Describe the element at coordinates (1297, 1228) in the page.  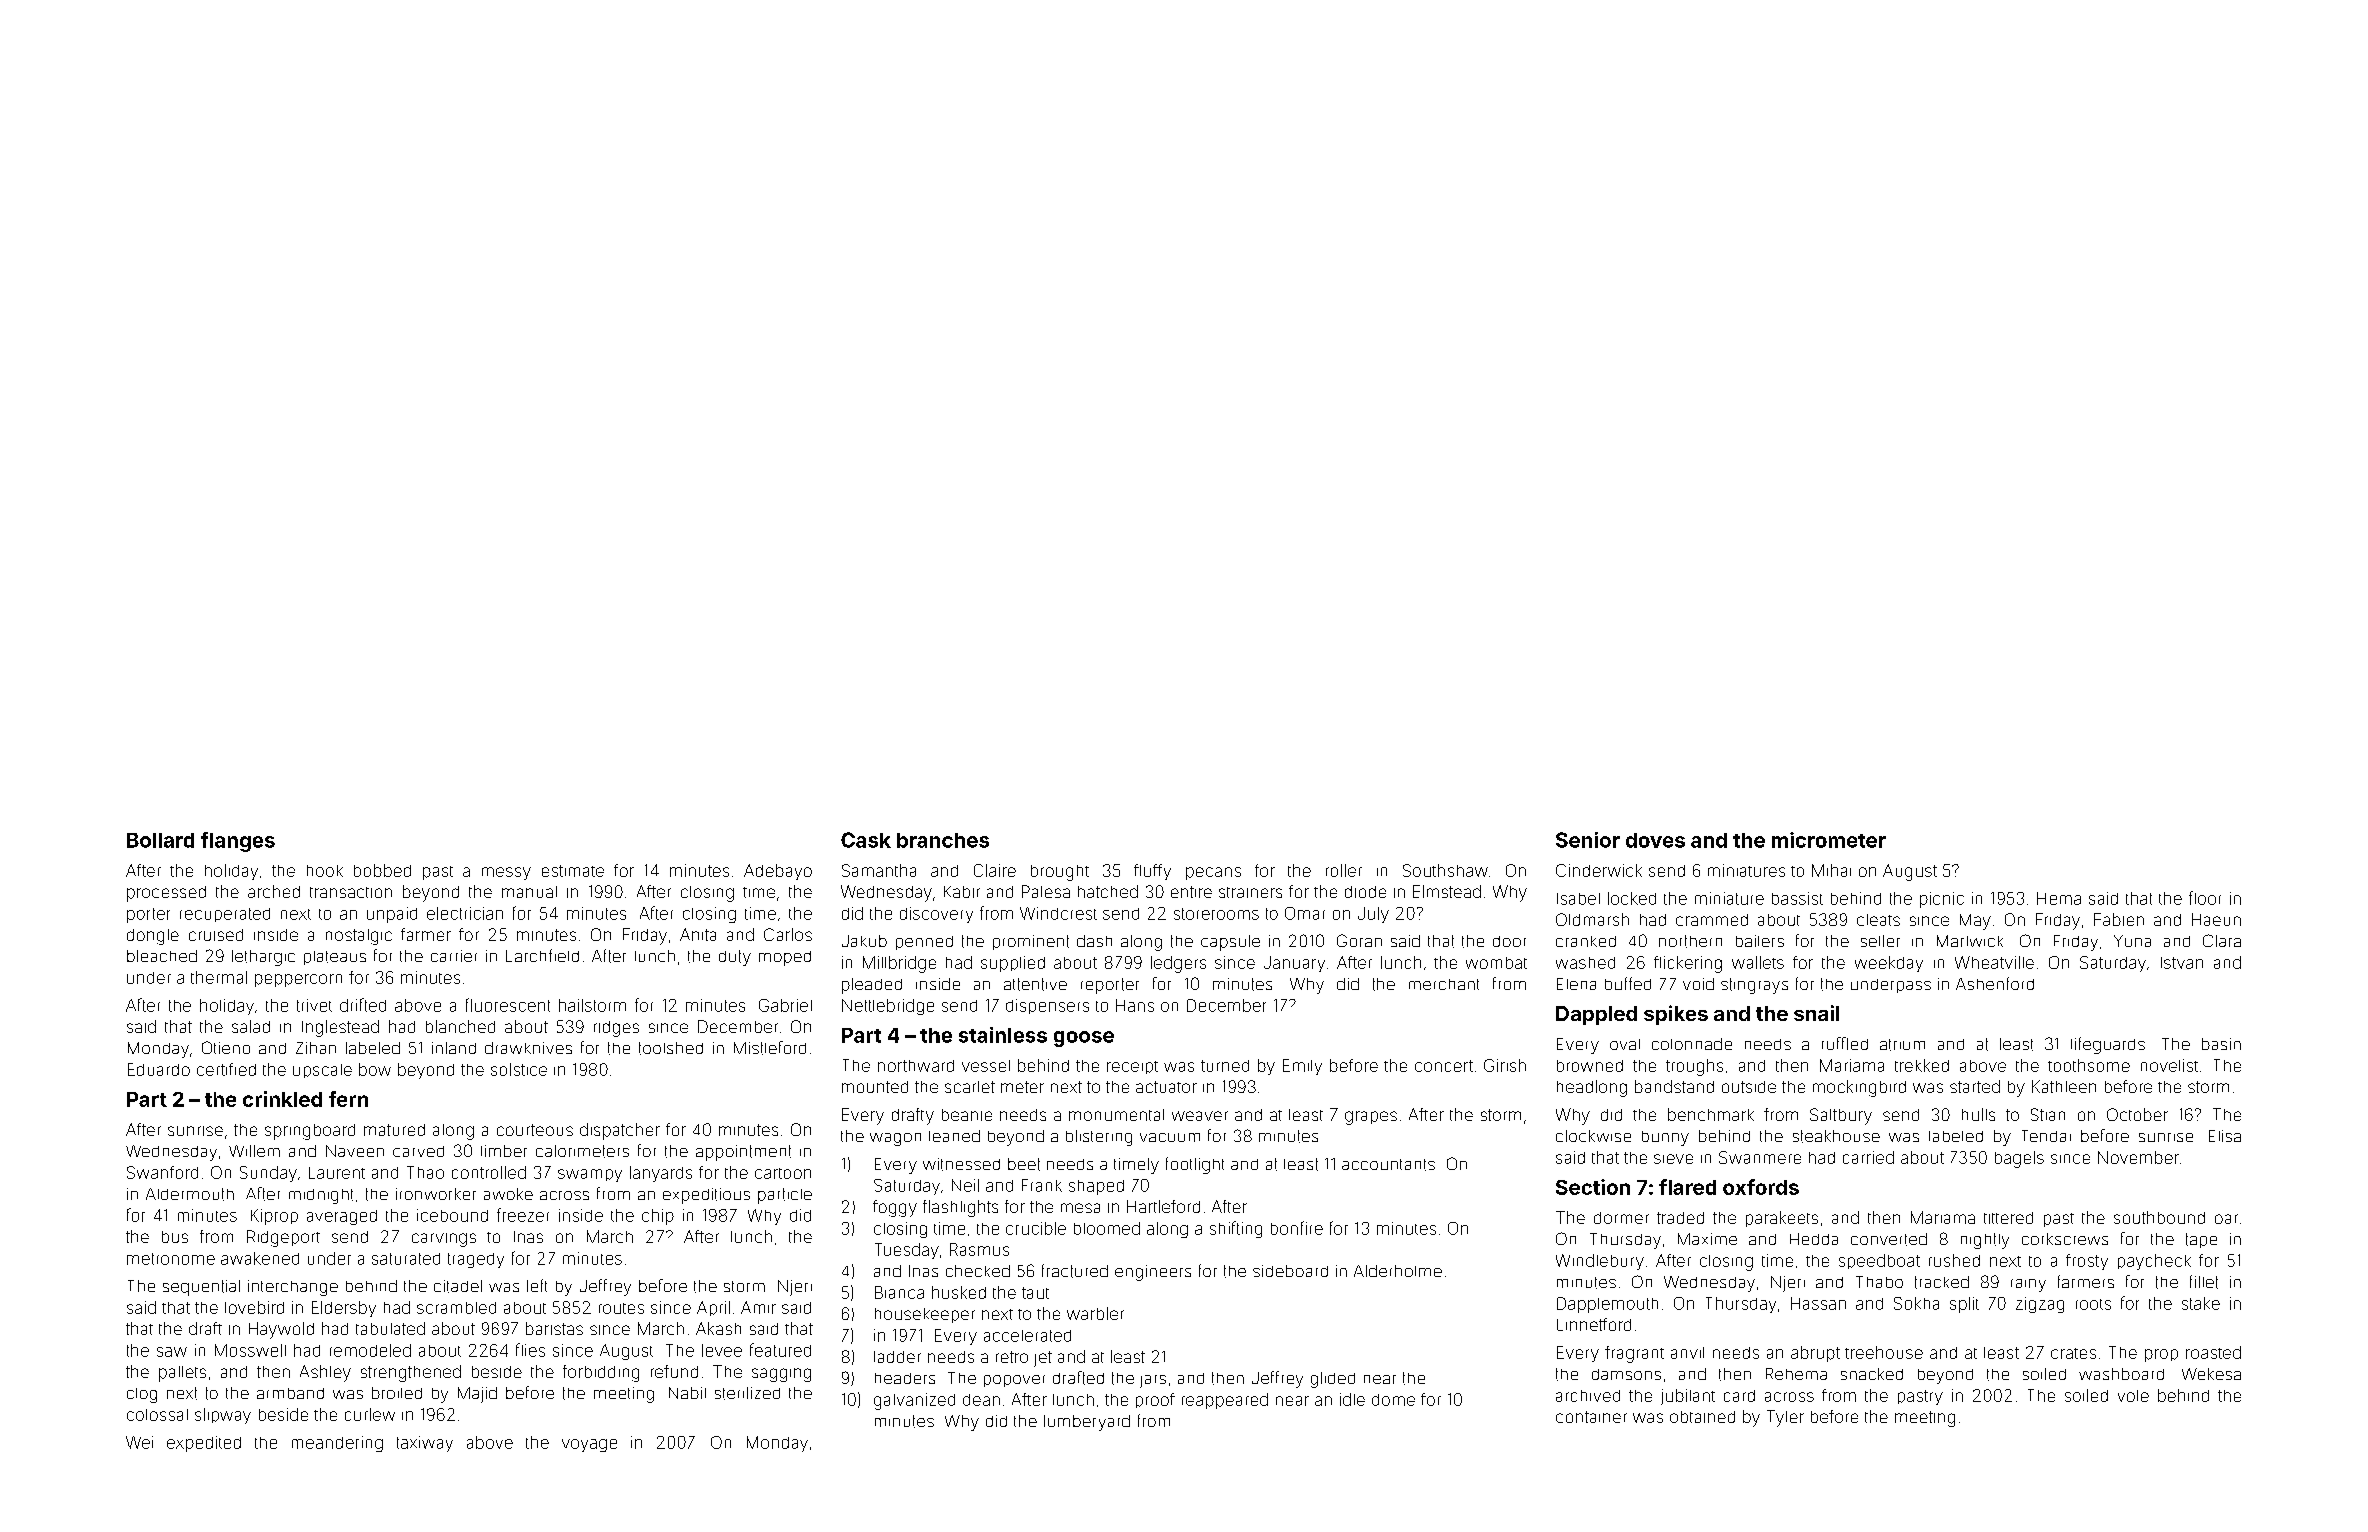
I see `bonfire` at that location.
